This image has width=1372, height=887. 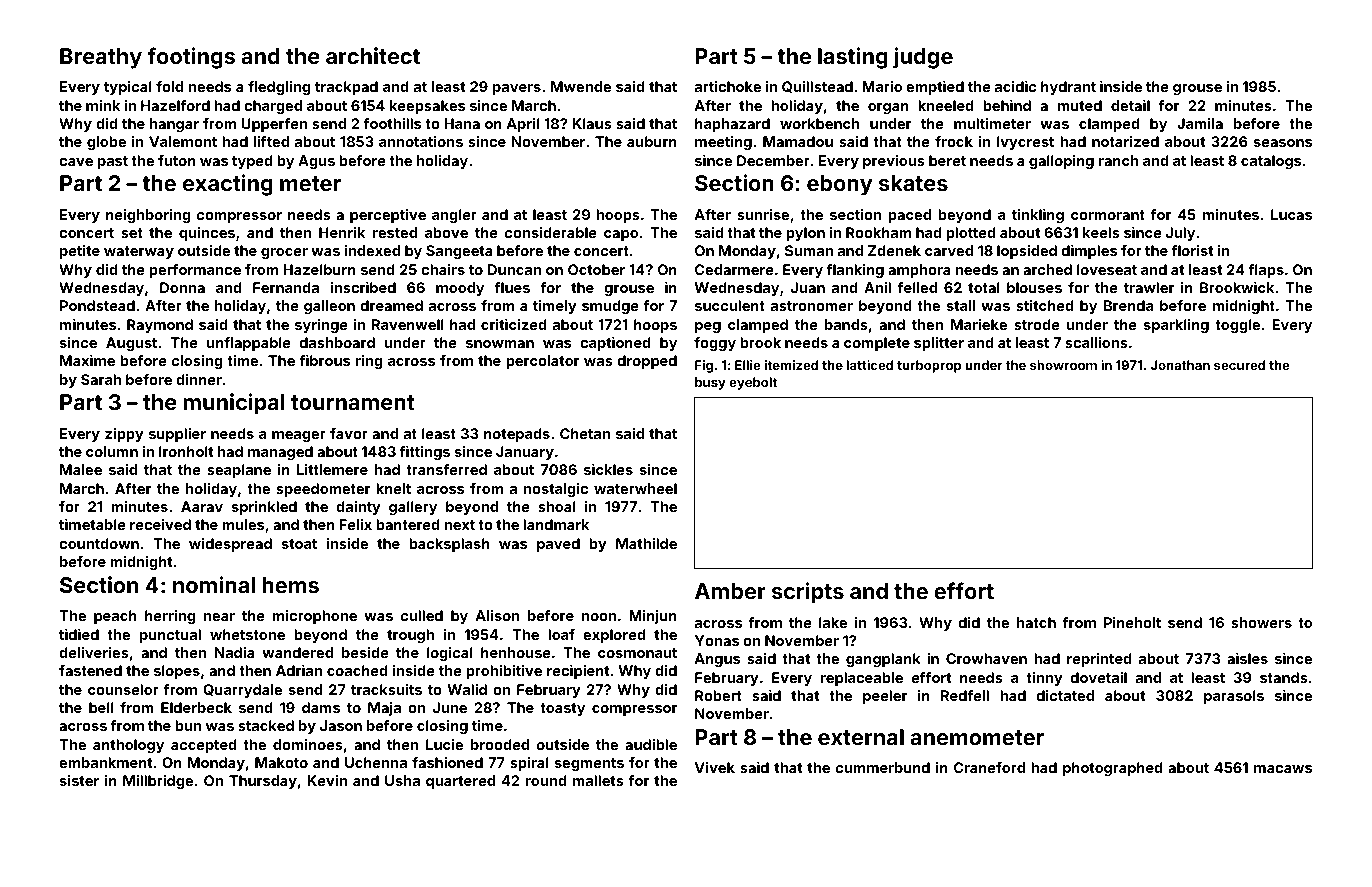 I want to click on eyebolt, so click(x=753, y=383).
